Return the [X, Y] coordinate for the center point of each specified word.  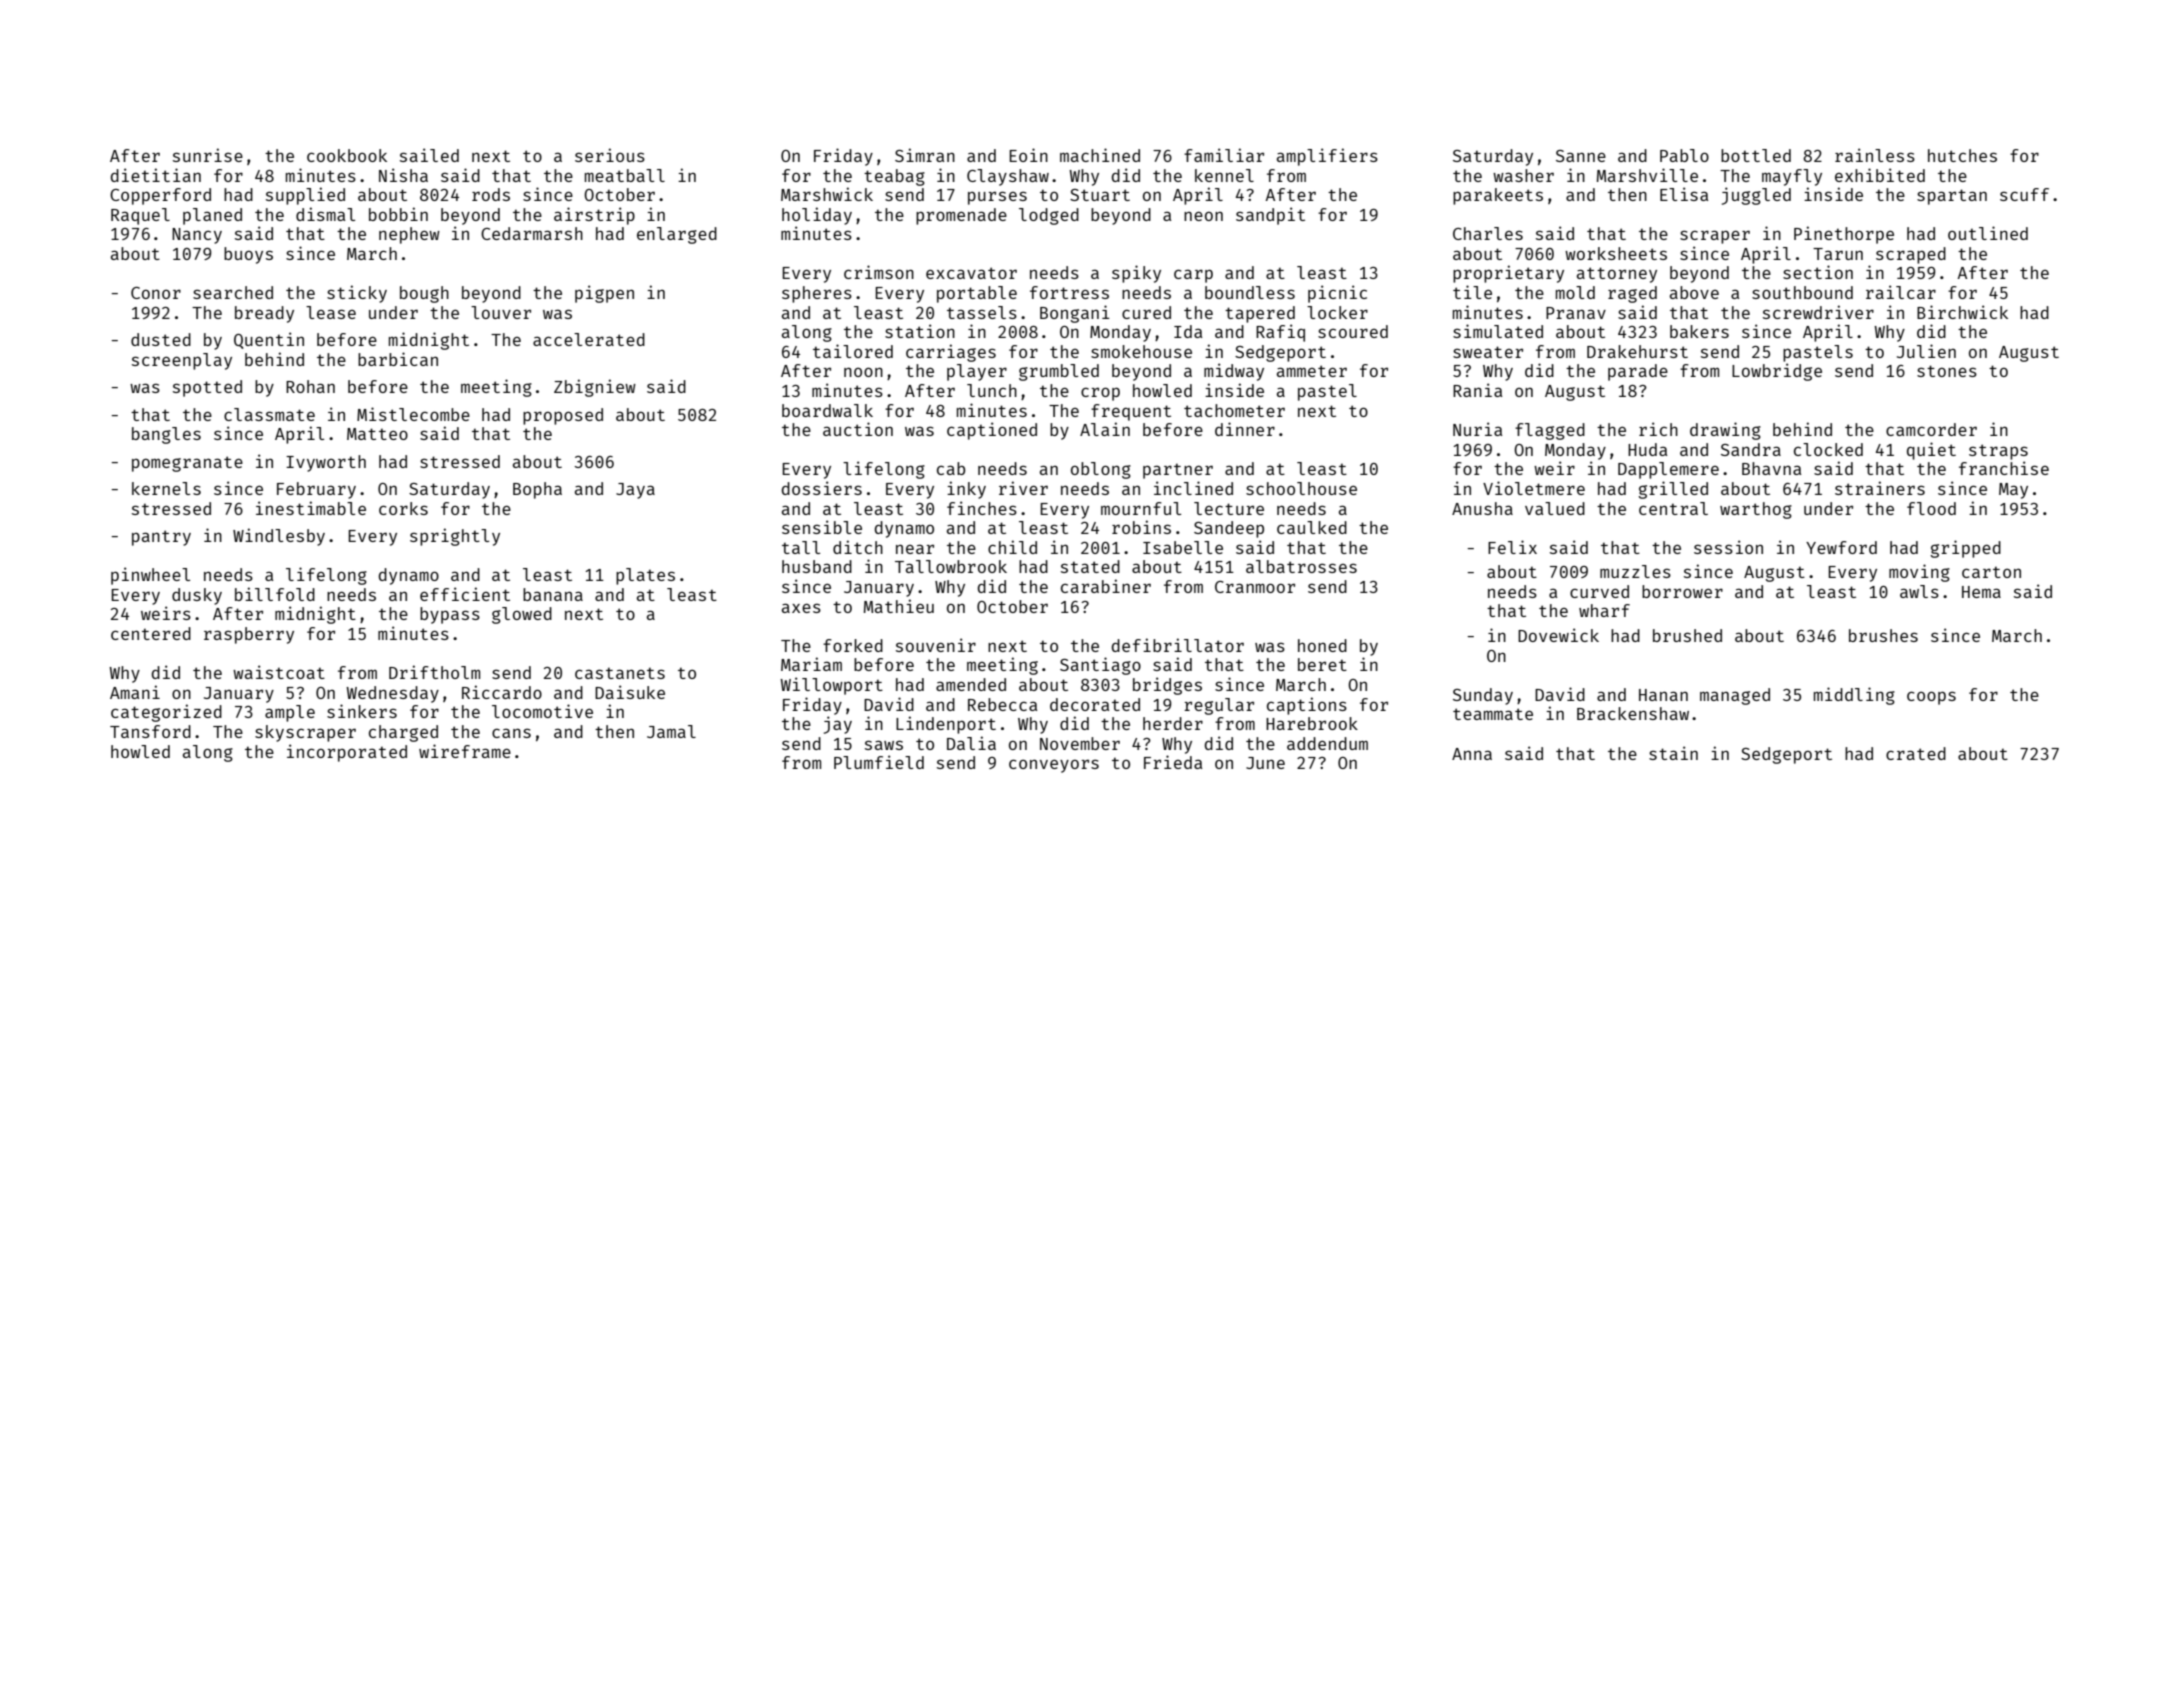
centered [151, 633]
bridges [1167, 686]
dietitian [156, 175]
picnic [1337, 294]
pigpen [604, 294]
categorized [166, 713]
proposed [563, 416]
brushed [1687, 635]
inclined [1193, 488]
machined [1100, 155]
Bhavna [1771, 468]
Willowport [831, 686]
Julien [1926, 351]
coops [1931, 698]
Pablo [1684, 155]
